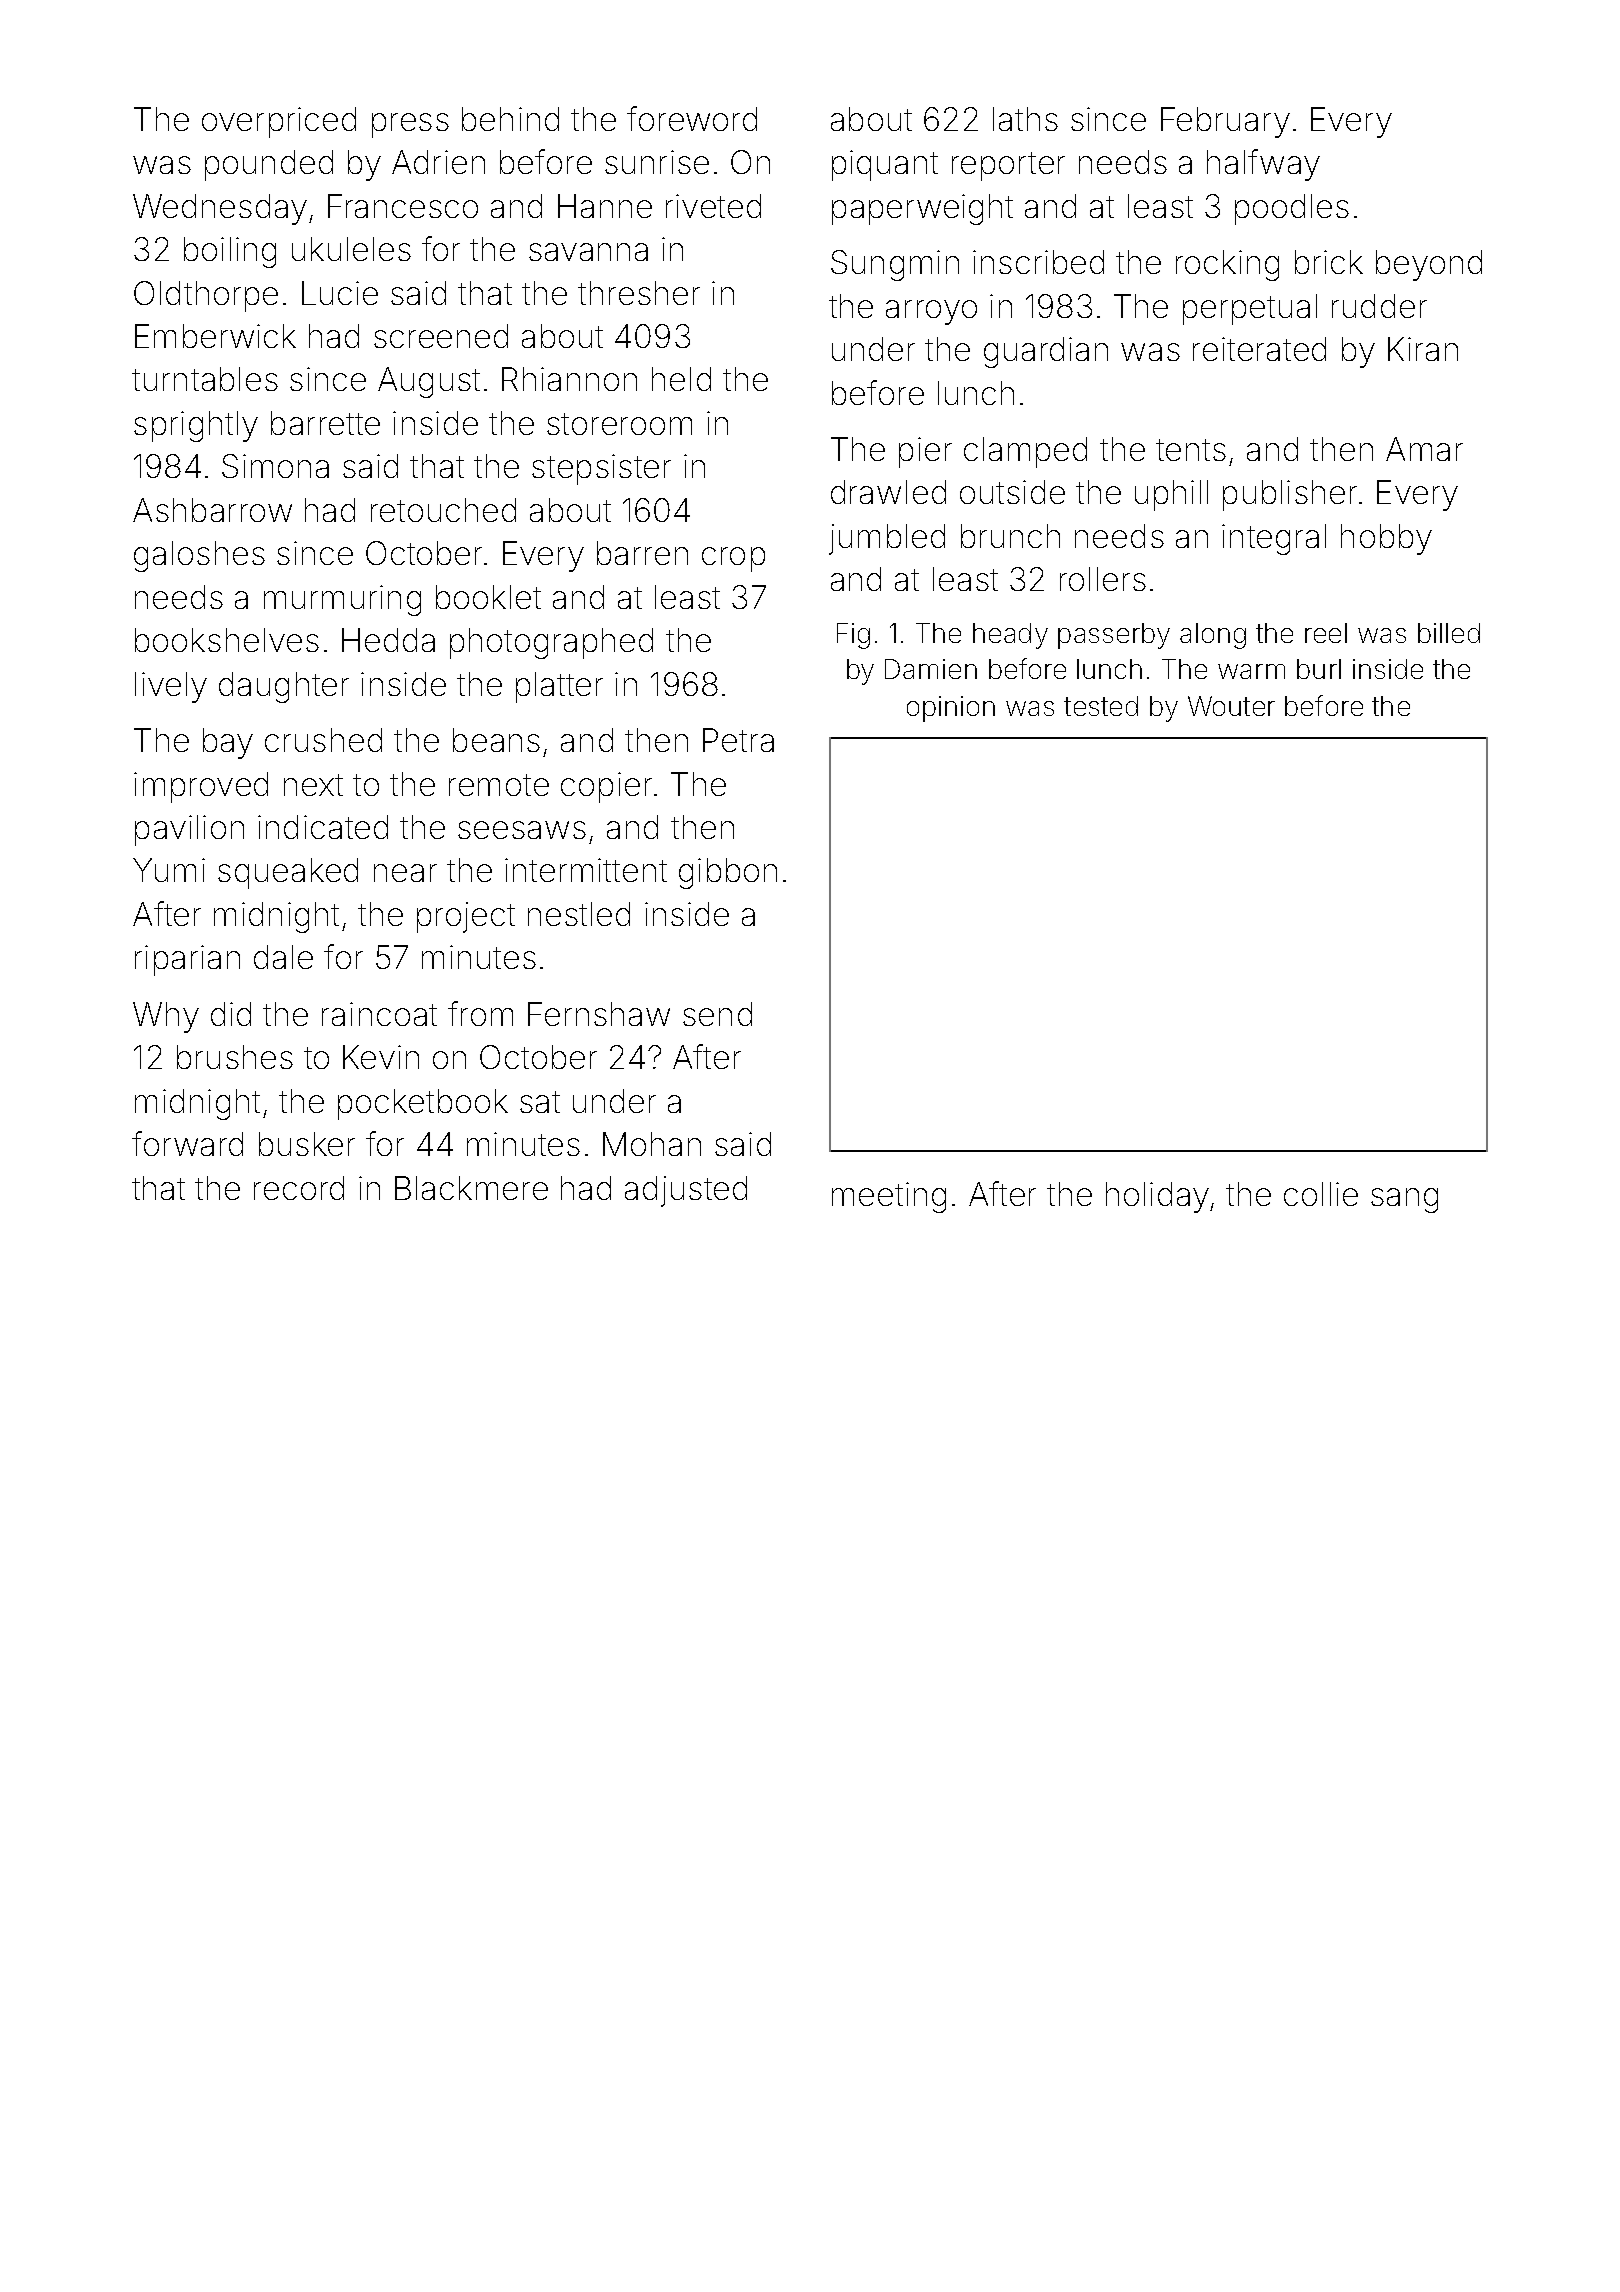  Describe the element at coordinates (1319, 669) in the screenshot. I see `burl` at that location.
